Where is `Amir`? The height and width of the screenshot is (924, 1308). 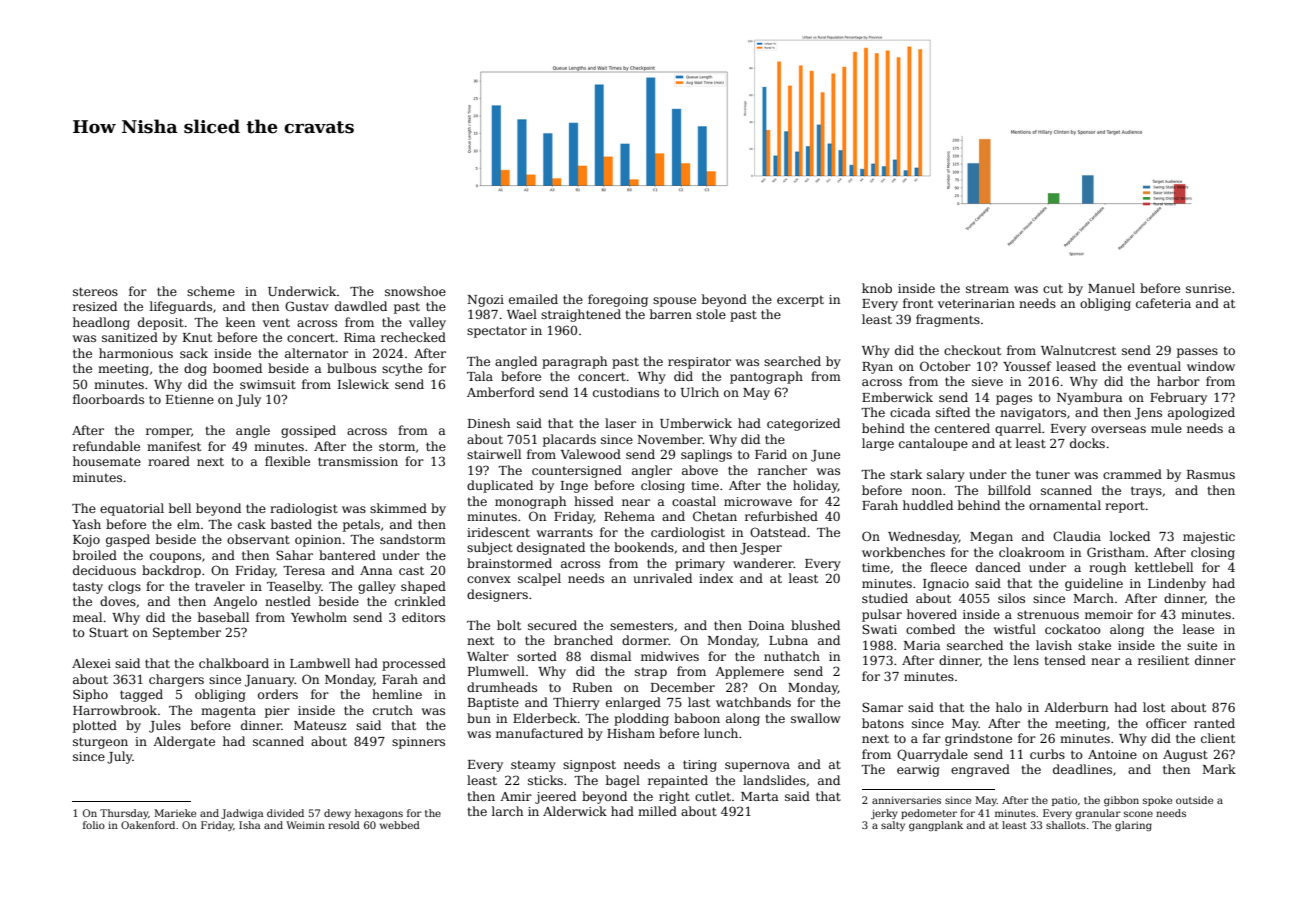
Amir is located at coordinates (516, 796).
